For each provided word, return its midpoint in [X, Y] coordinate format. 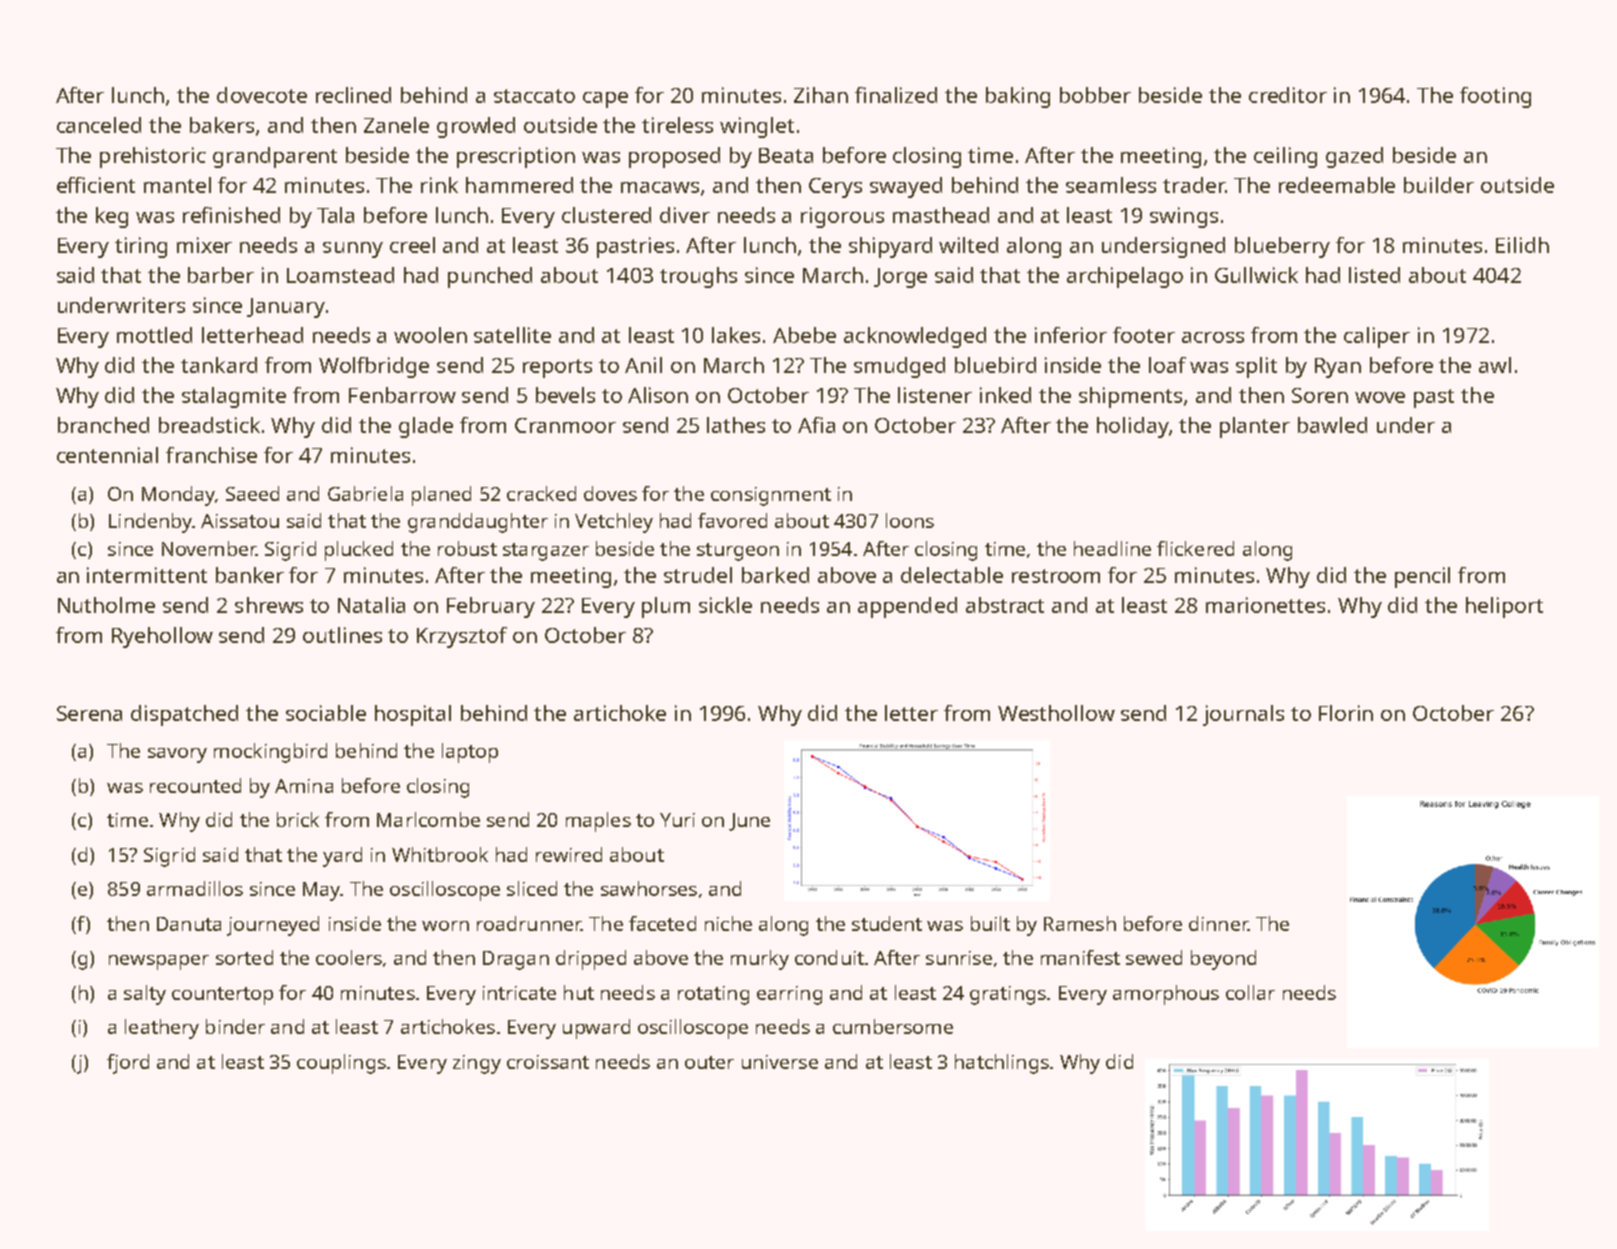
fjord [128, 1064]
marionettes [1265, 605]
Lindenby [150, 523]
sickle [725, 605]
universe [780, 1062]
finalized [896, 95]
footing [1495, 97]
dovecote [262, 95]
